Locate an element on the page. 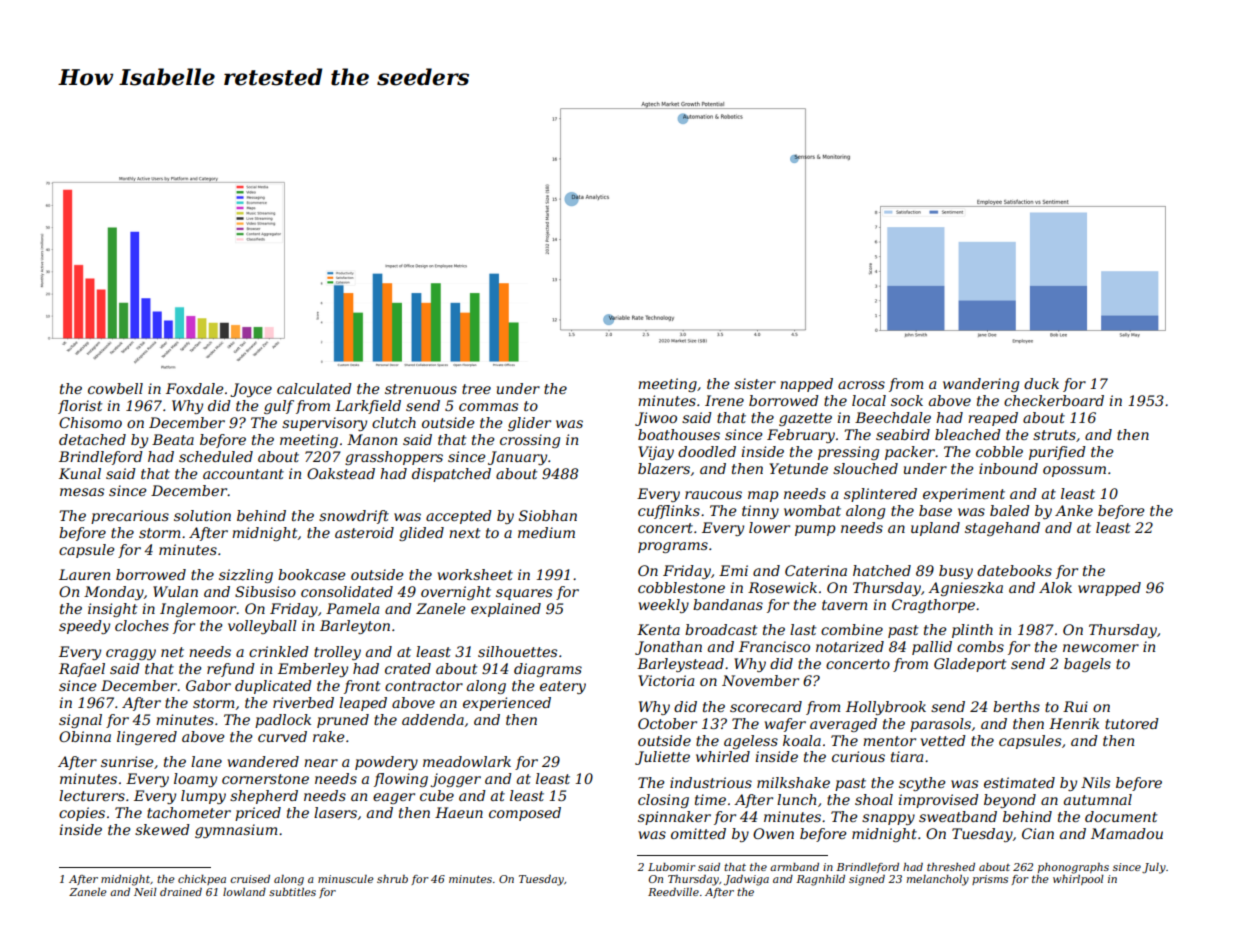 The image size is (1233, 952). sister is located at coordinates (755, 383).
